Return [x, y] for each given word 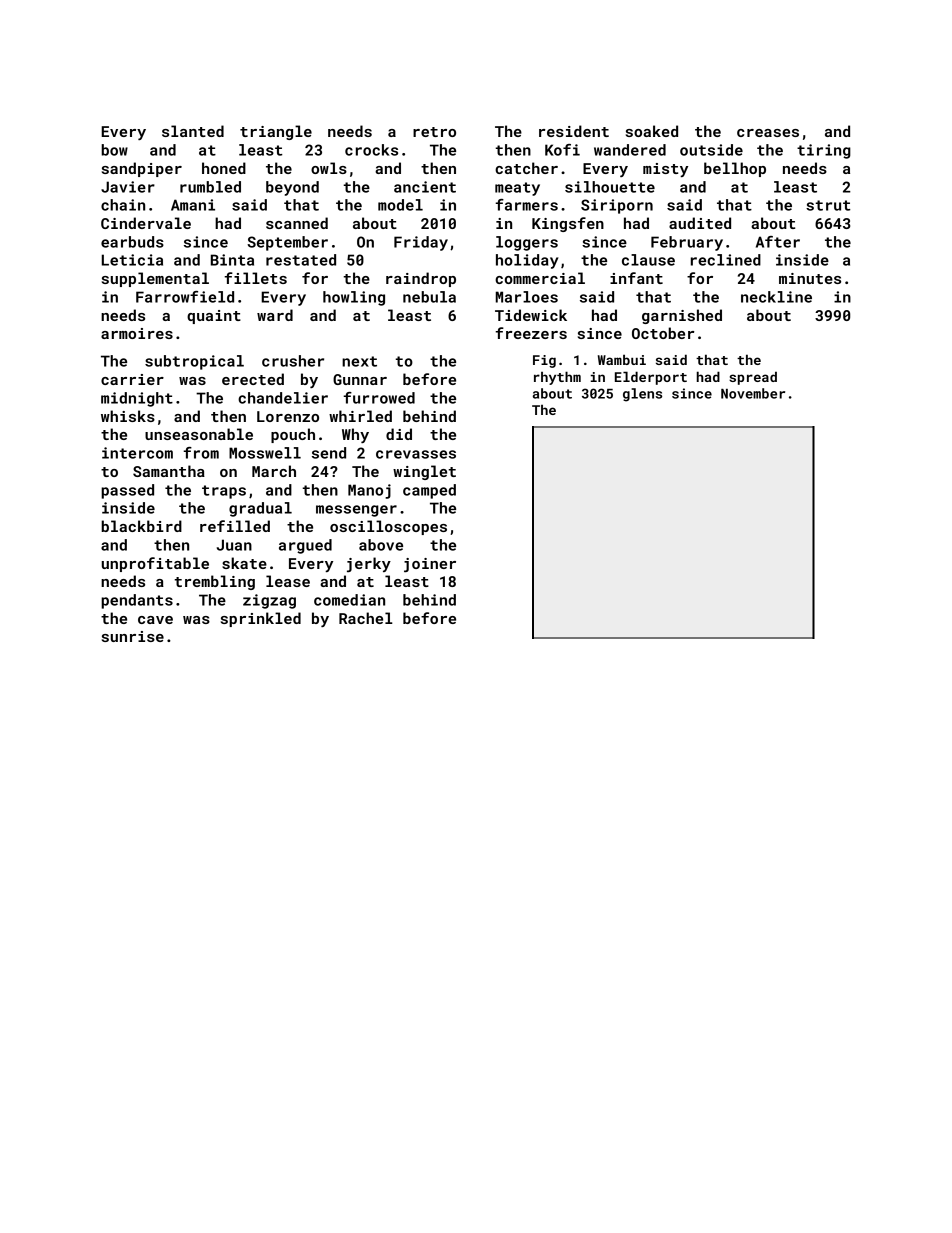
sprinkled [261, 619]
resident [574, 131]
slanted [193, 131]
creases [768, 133]
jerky [369, 564]
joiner [430, 565]
